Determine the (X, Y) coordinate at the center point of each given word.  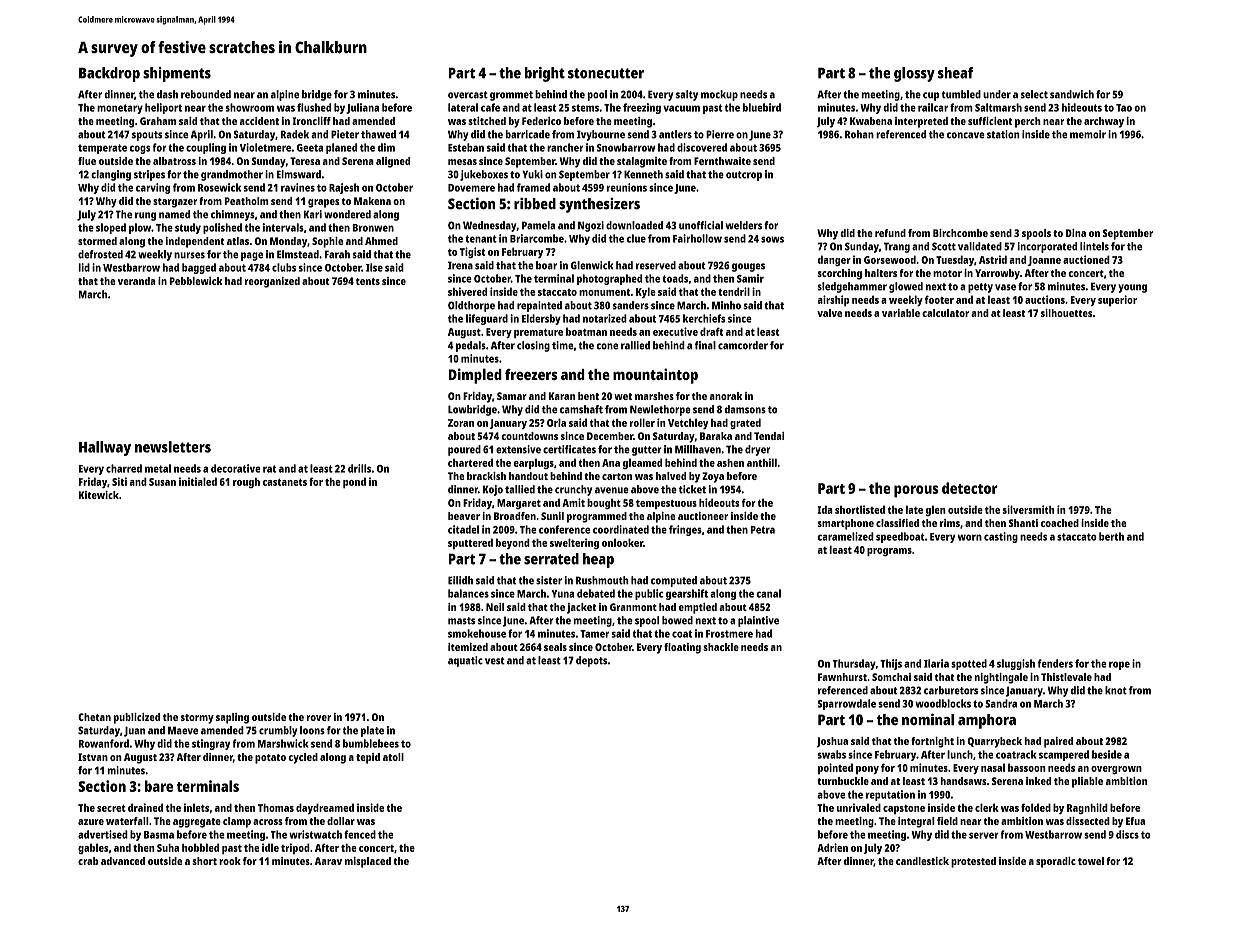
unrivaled (859, 807)
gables (93, 848)
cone (607, 346)
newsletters (173, 447)
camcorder (743, 345)
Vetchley (688, 423)
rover (318, 718)
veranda (137, 281)
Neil (495, 607)
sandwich (1072, 94)
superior (1117, 300)
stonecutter (606, 73)
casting (1001, 537)
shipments (177, 74)
